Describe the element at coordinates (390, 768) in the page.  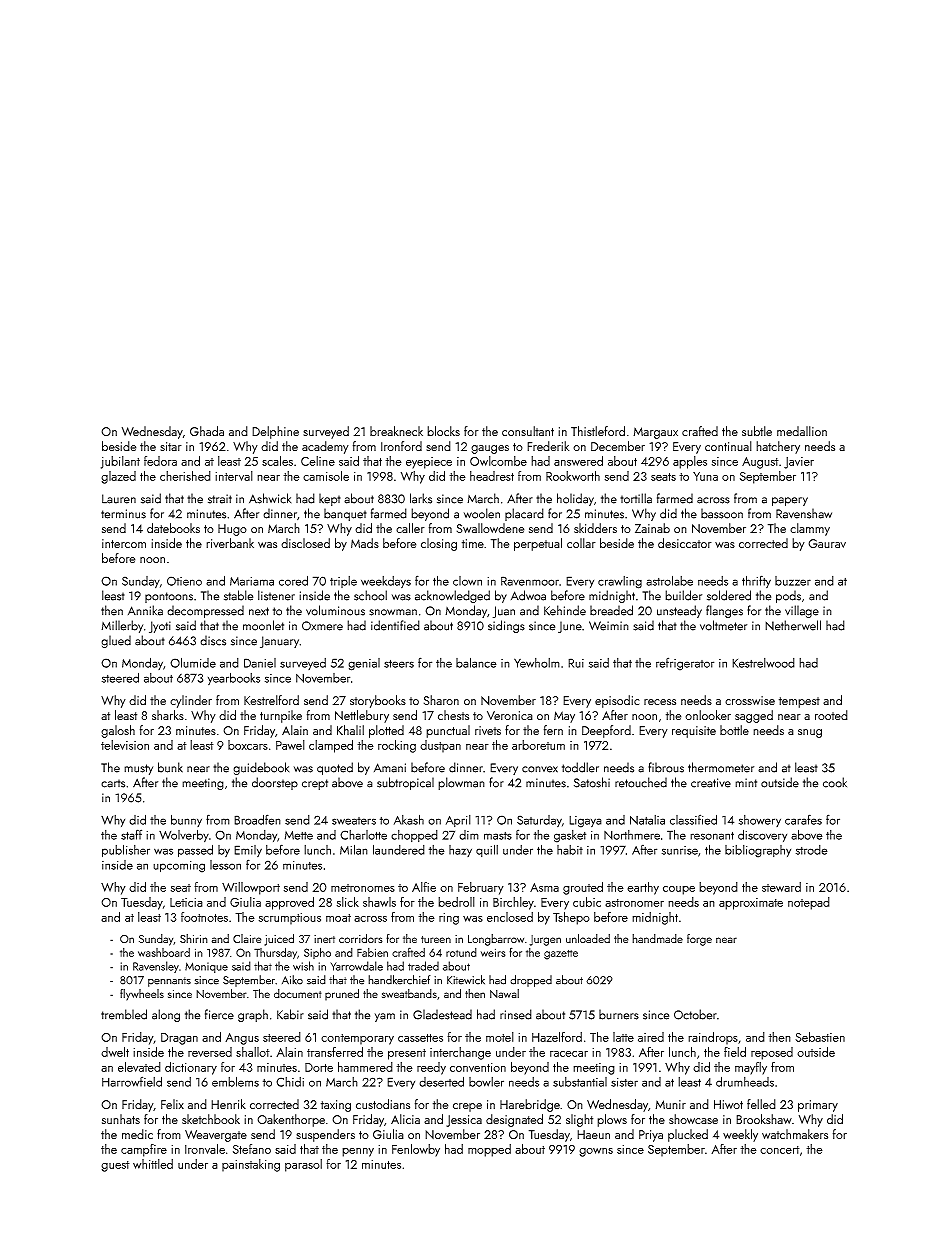
I see `Amani` at that location.
